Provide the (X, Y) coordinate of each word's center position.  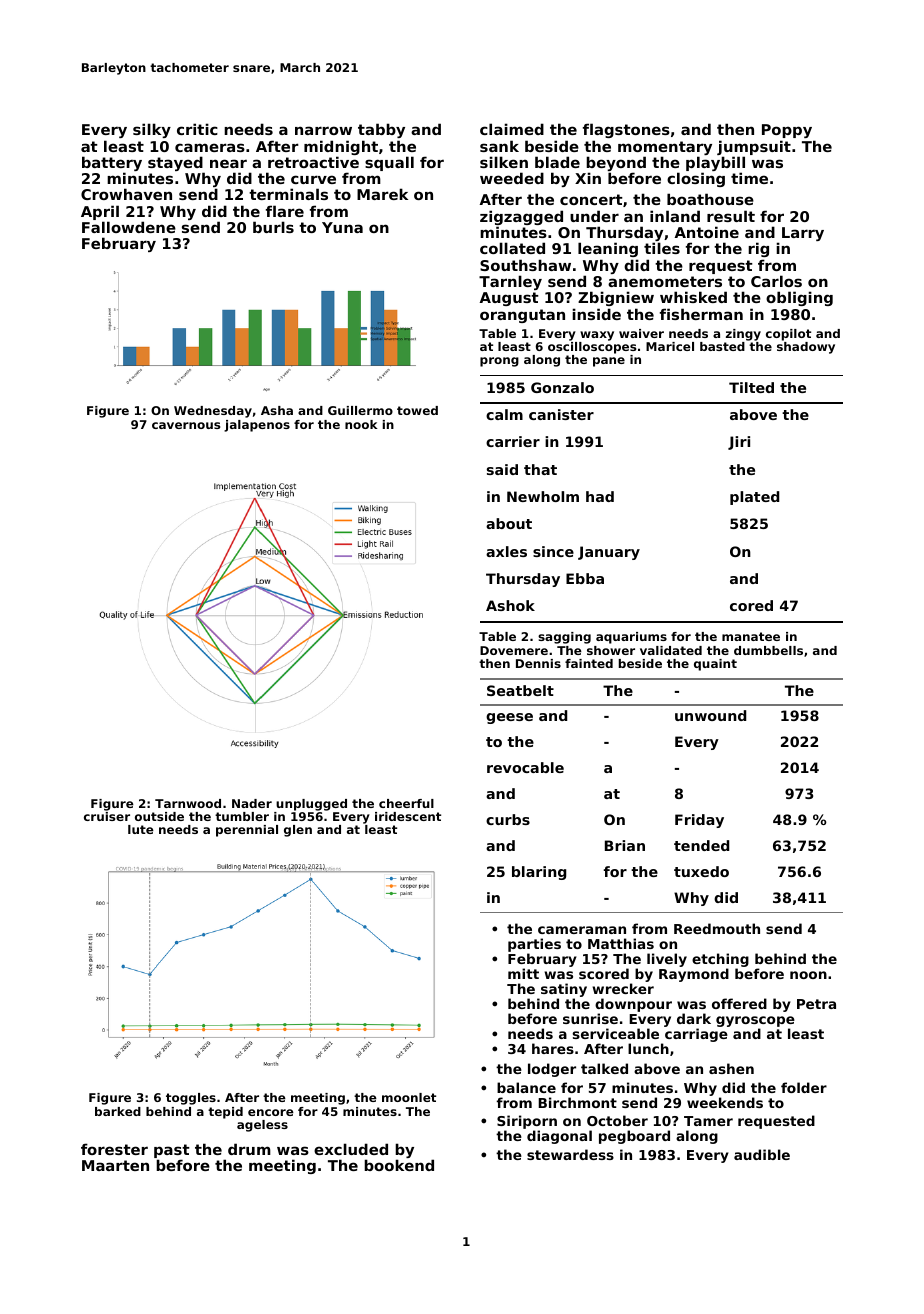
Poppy (787, 131)
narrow (323, 130)
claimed (512, 129)
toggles (191, 1099)
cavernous (186, 425)
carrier (513, 441)
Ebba (585, 578)
